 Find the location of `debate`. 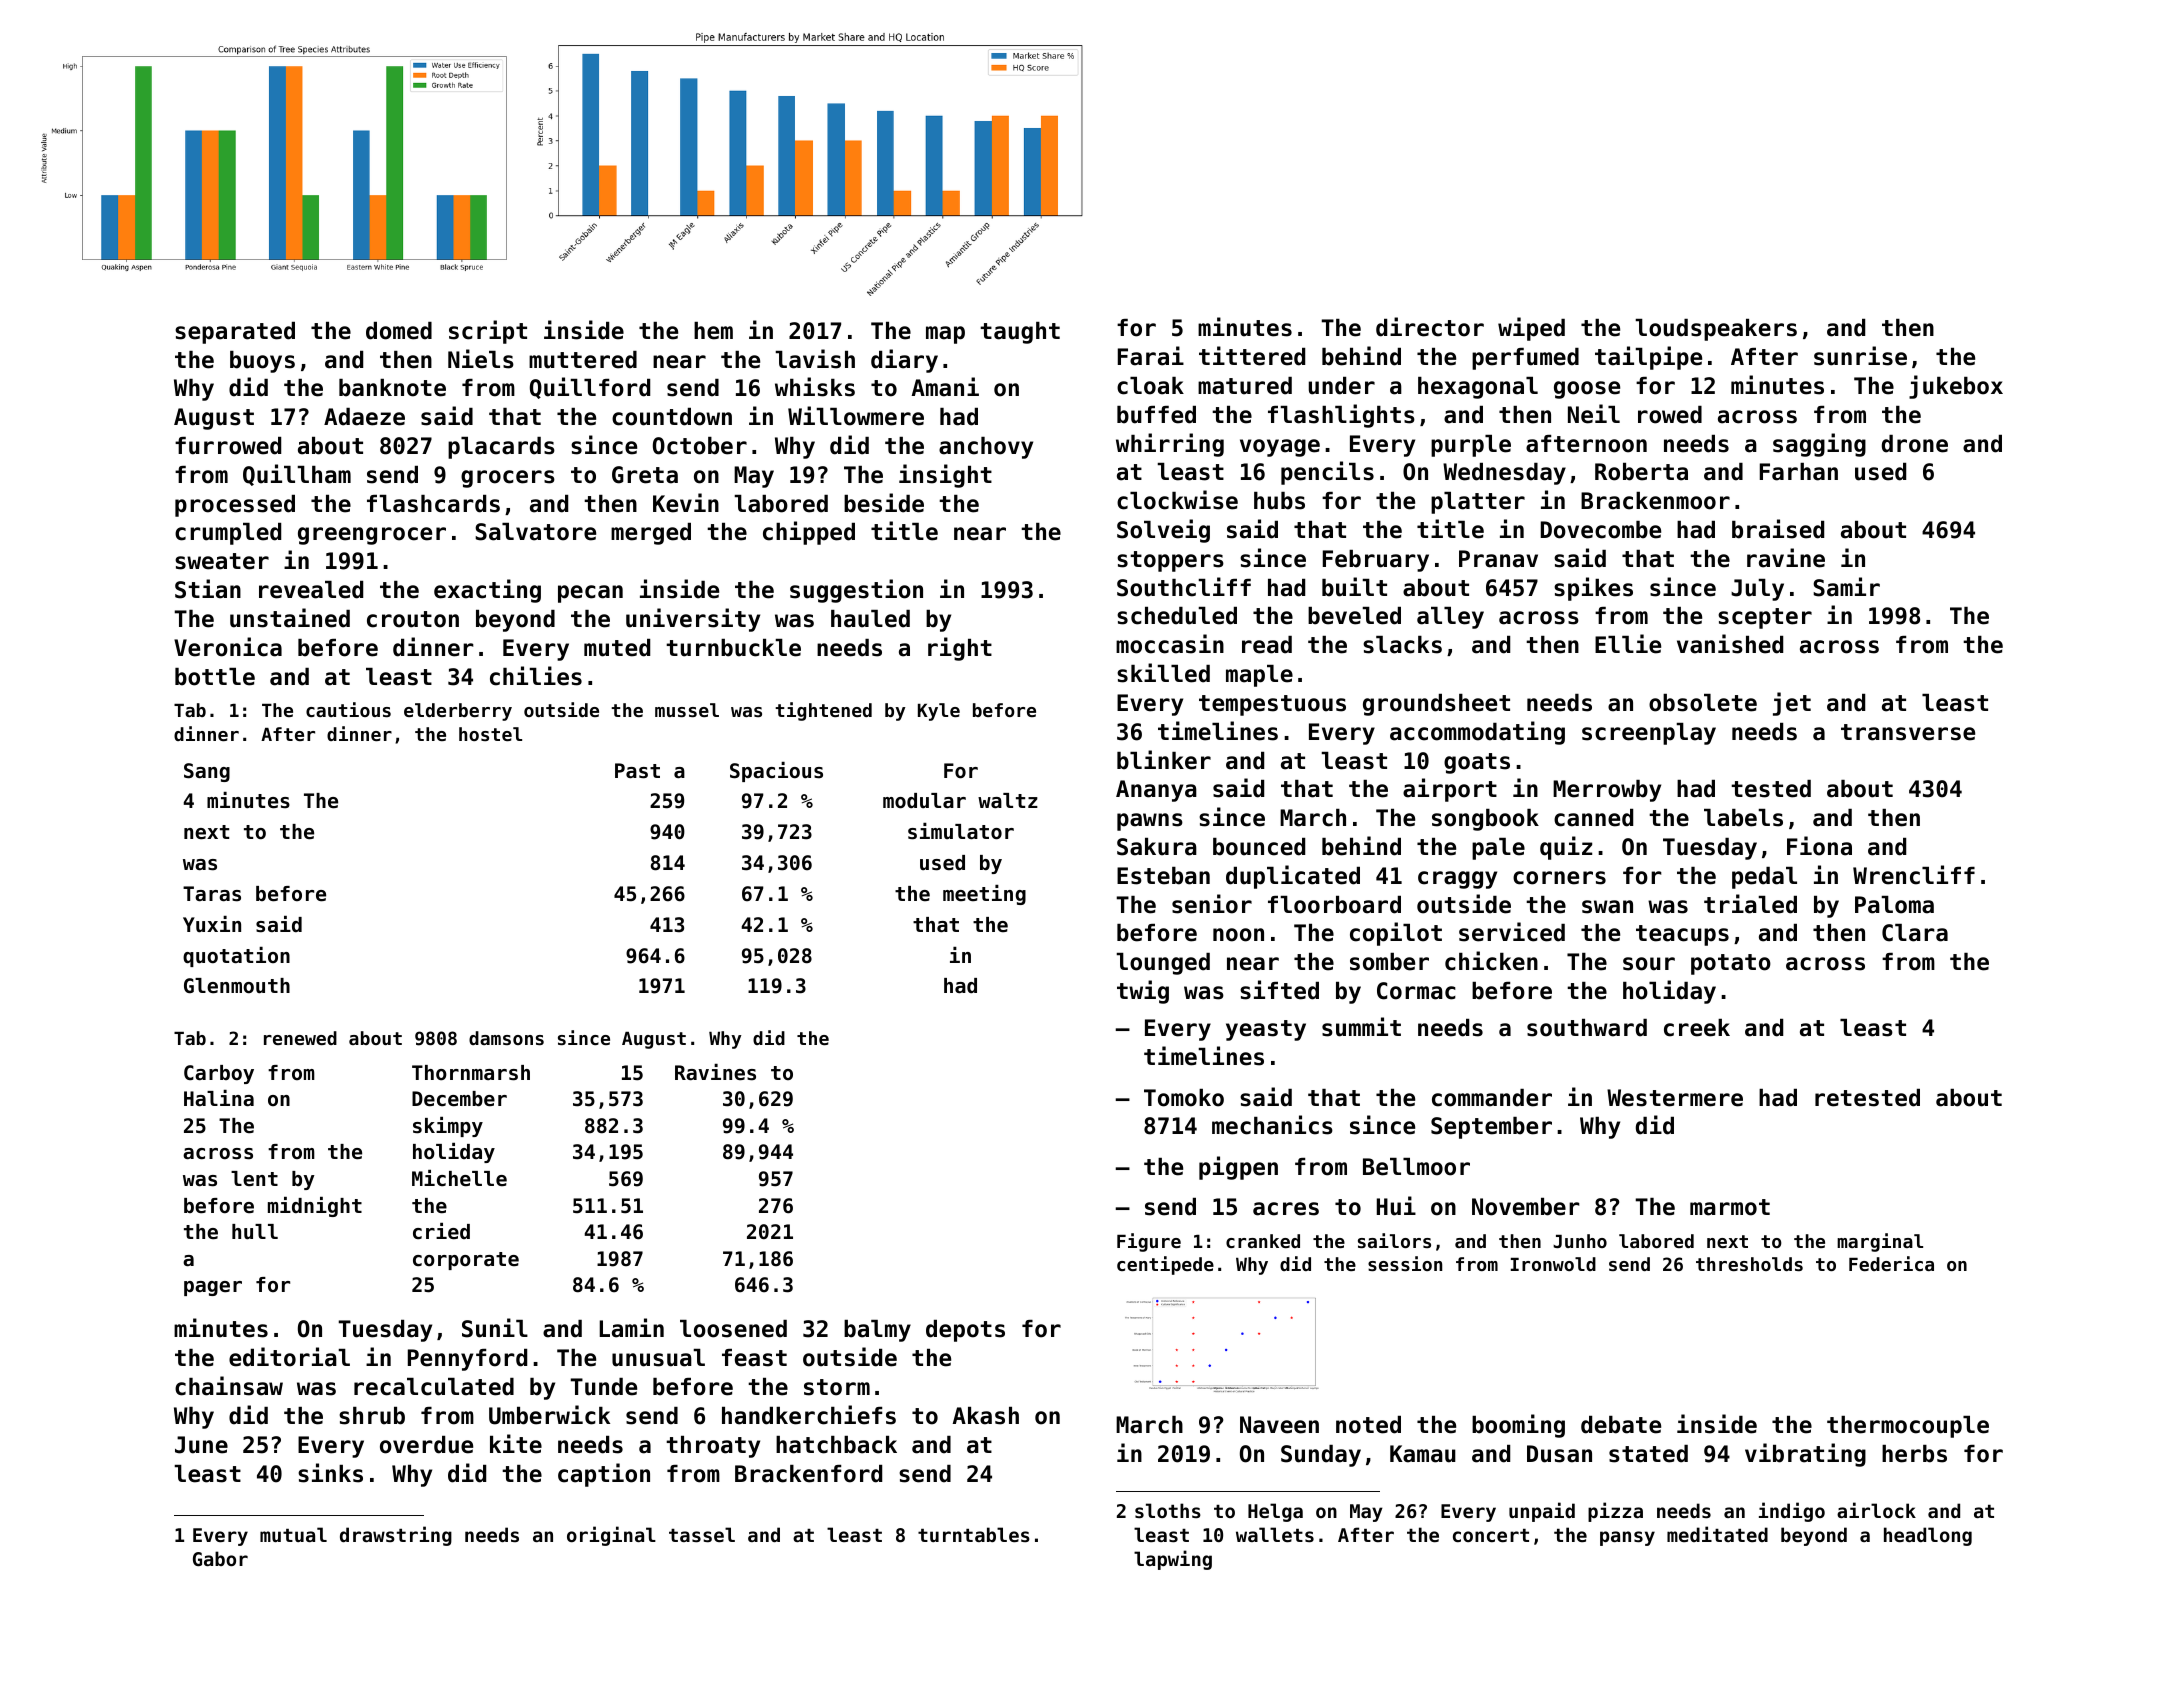

debate is located at coordinates (1621, 1425).
